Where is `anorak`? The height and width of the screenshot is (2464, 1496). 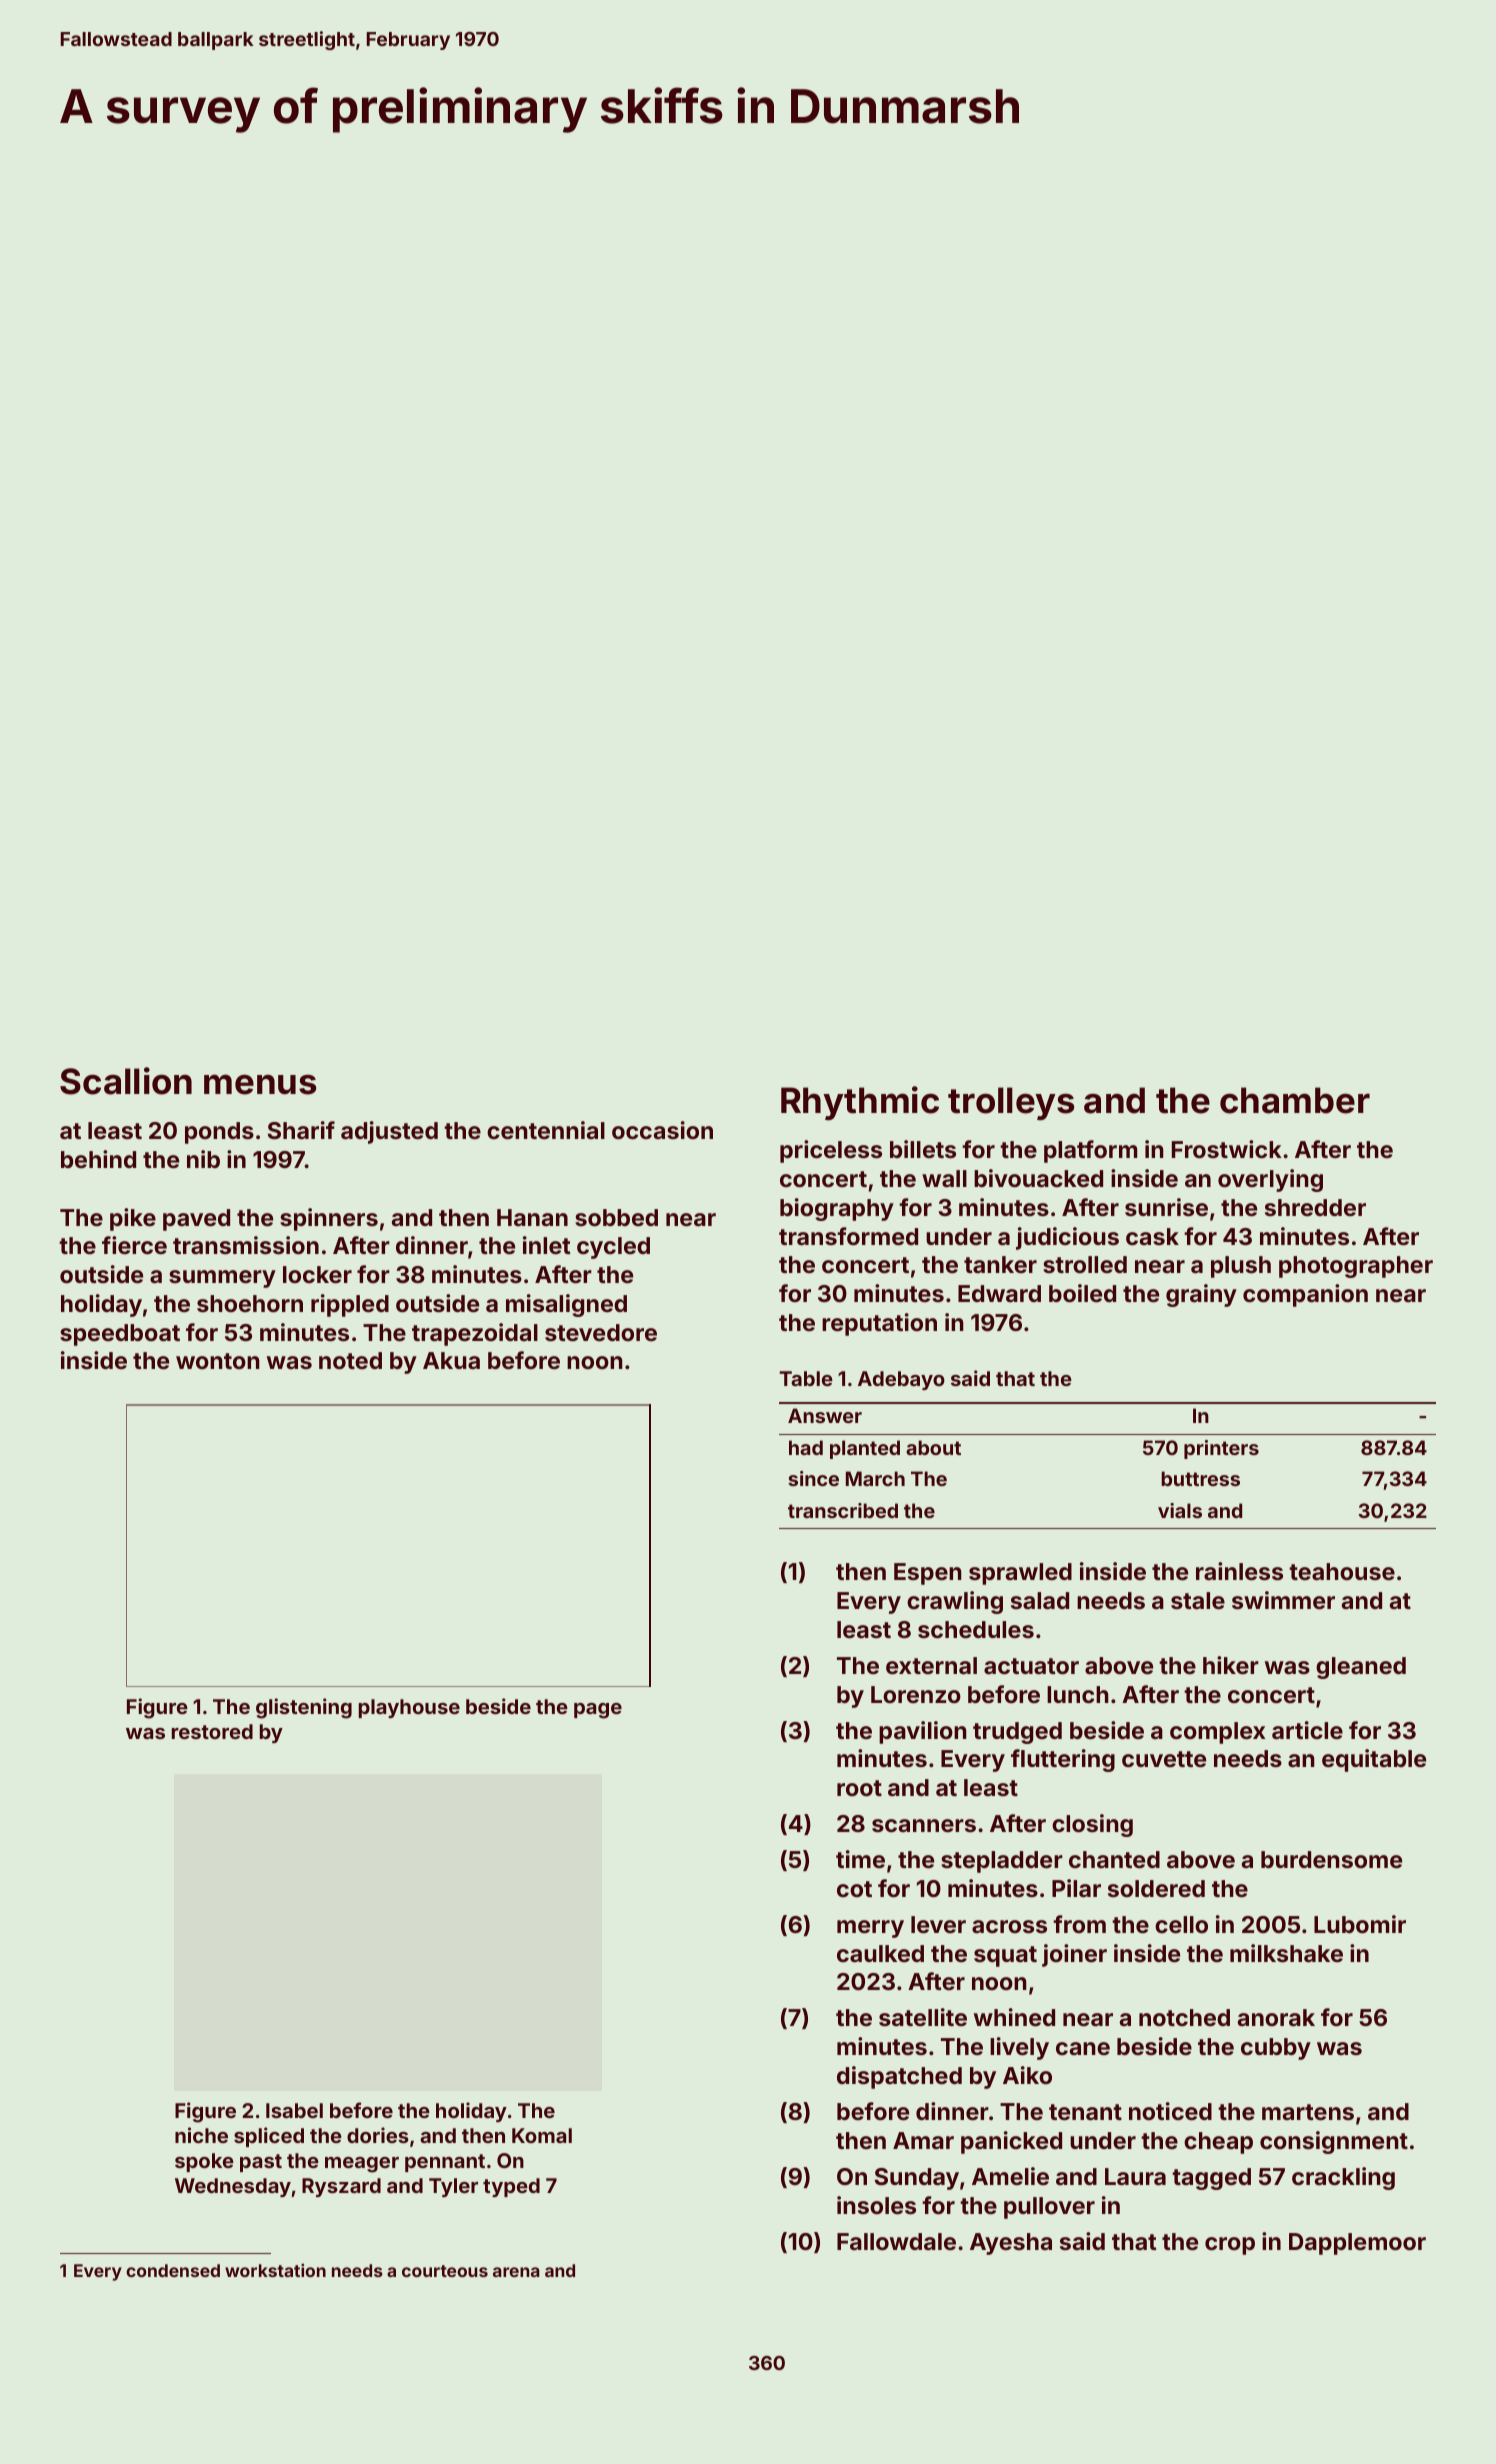
anorak is located at coordinates (1276, 2017).
